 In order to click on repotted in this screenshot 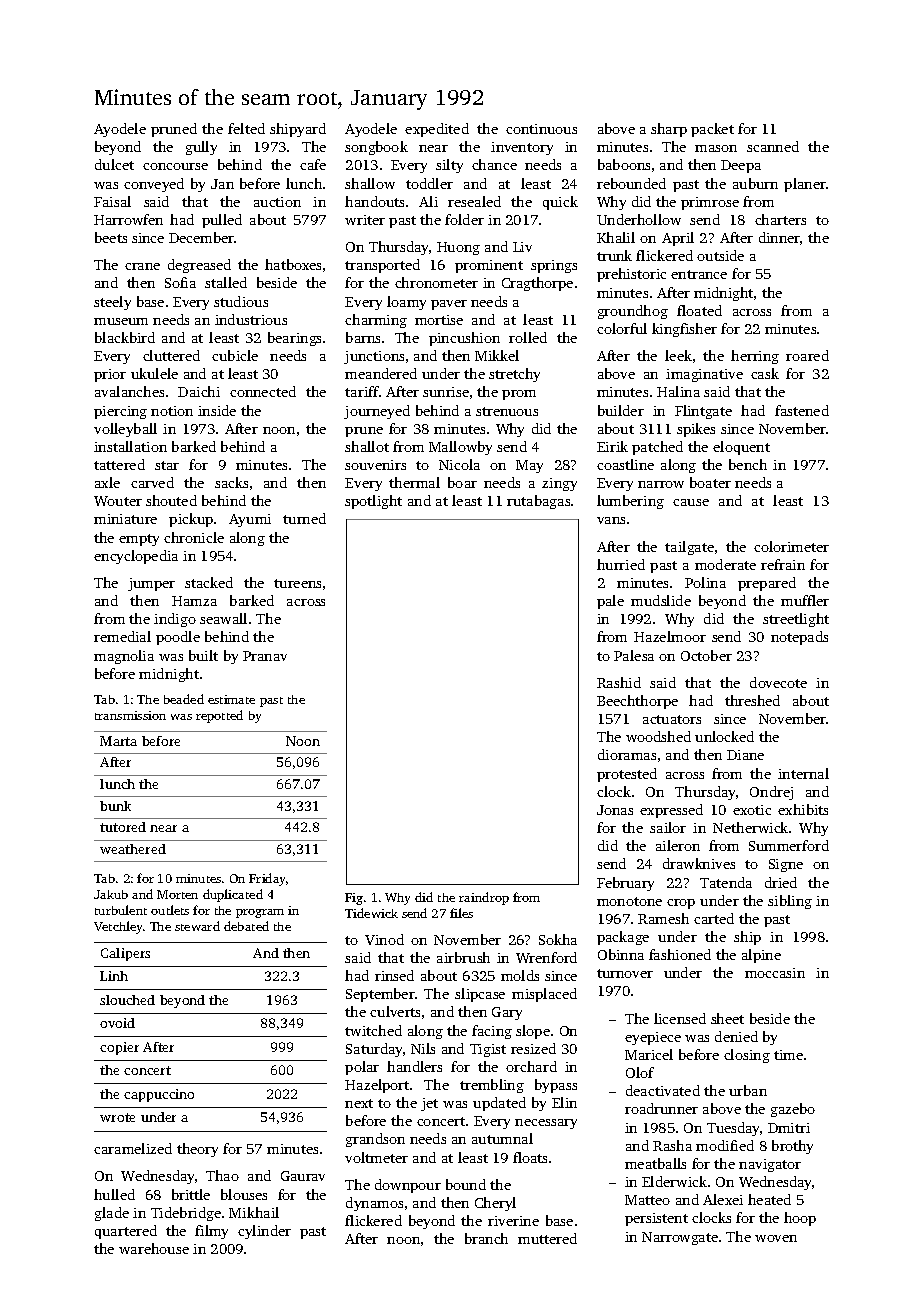, I will do `click(219, 716)`.
